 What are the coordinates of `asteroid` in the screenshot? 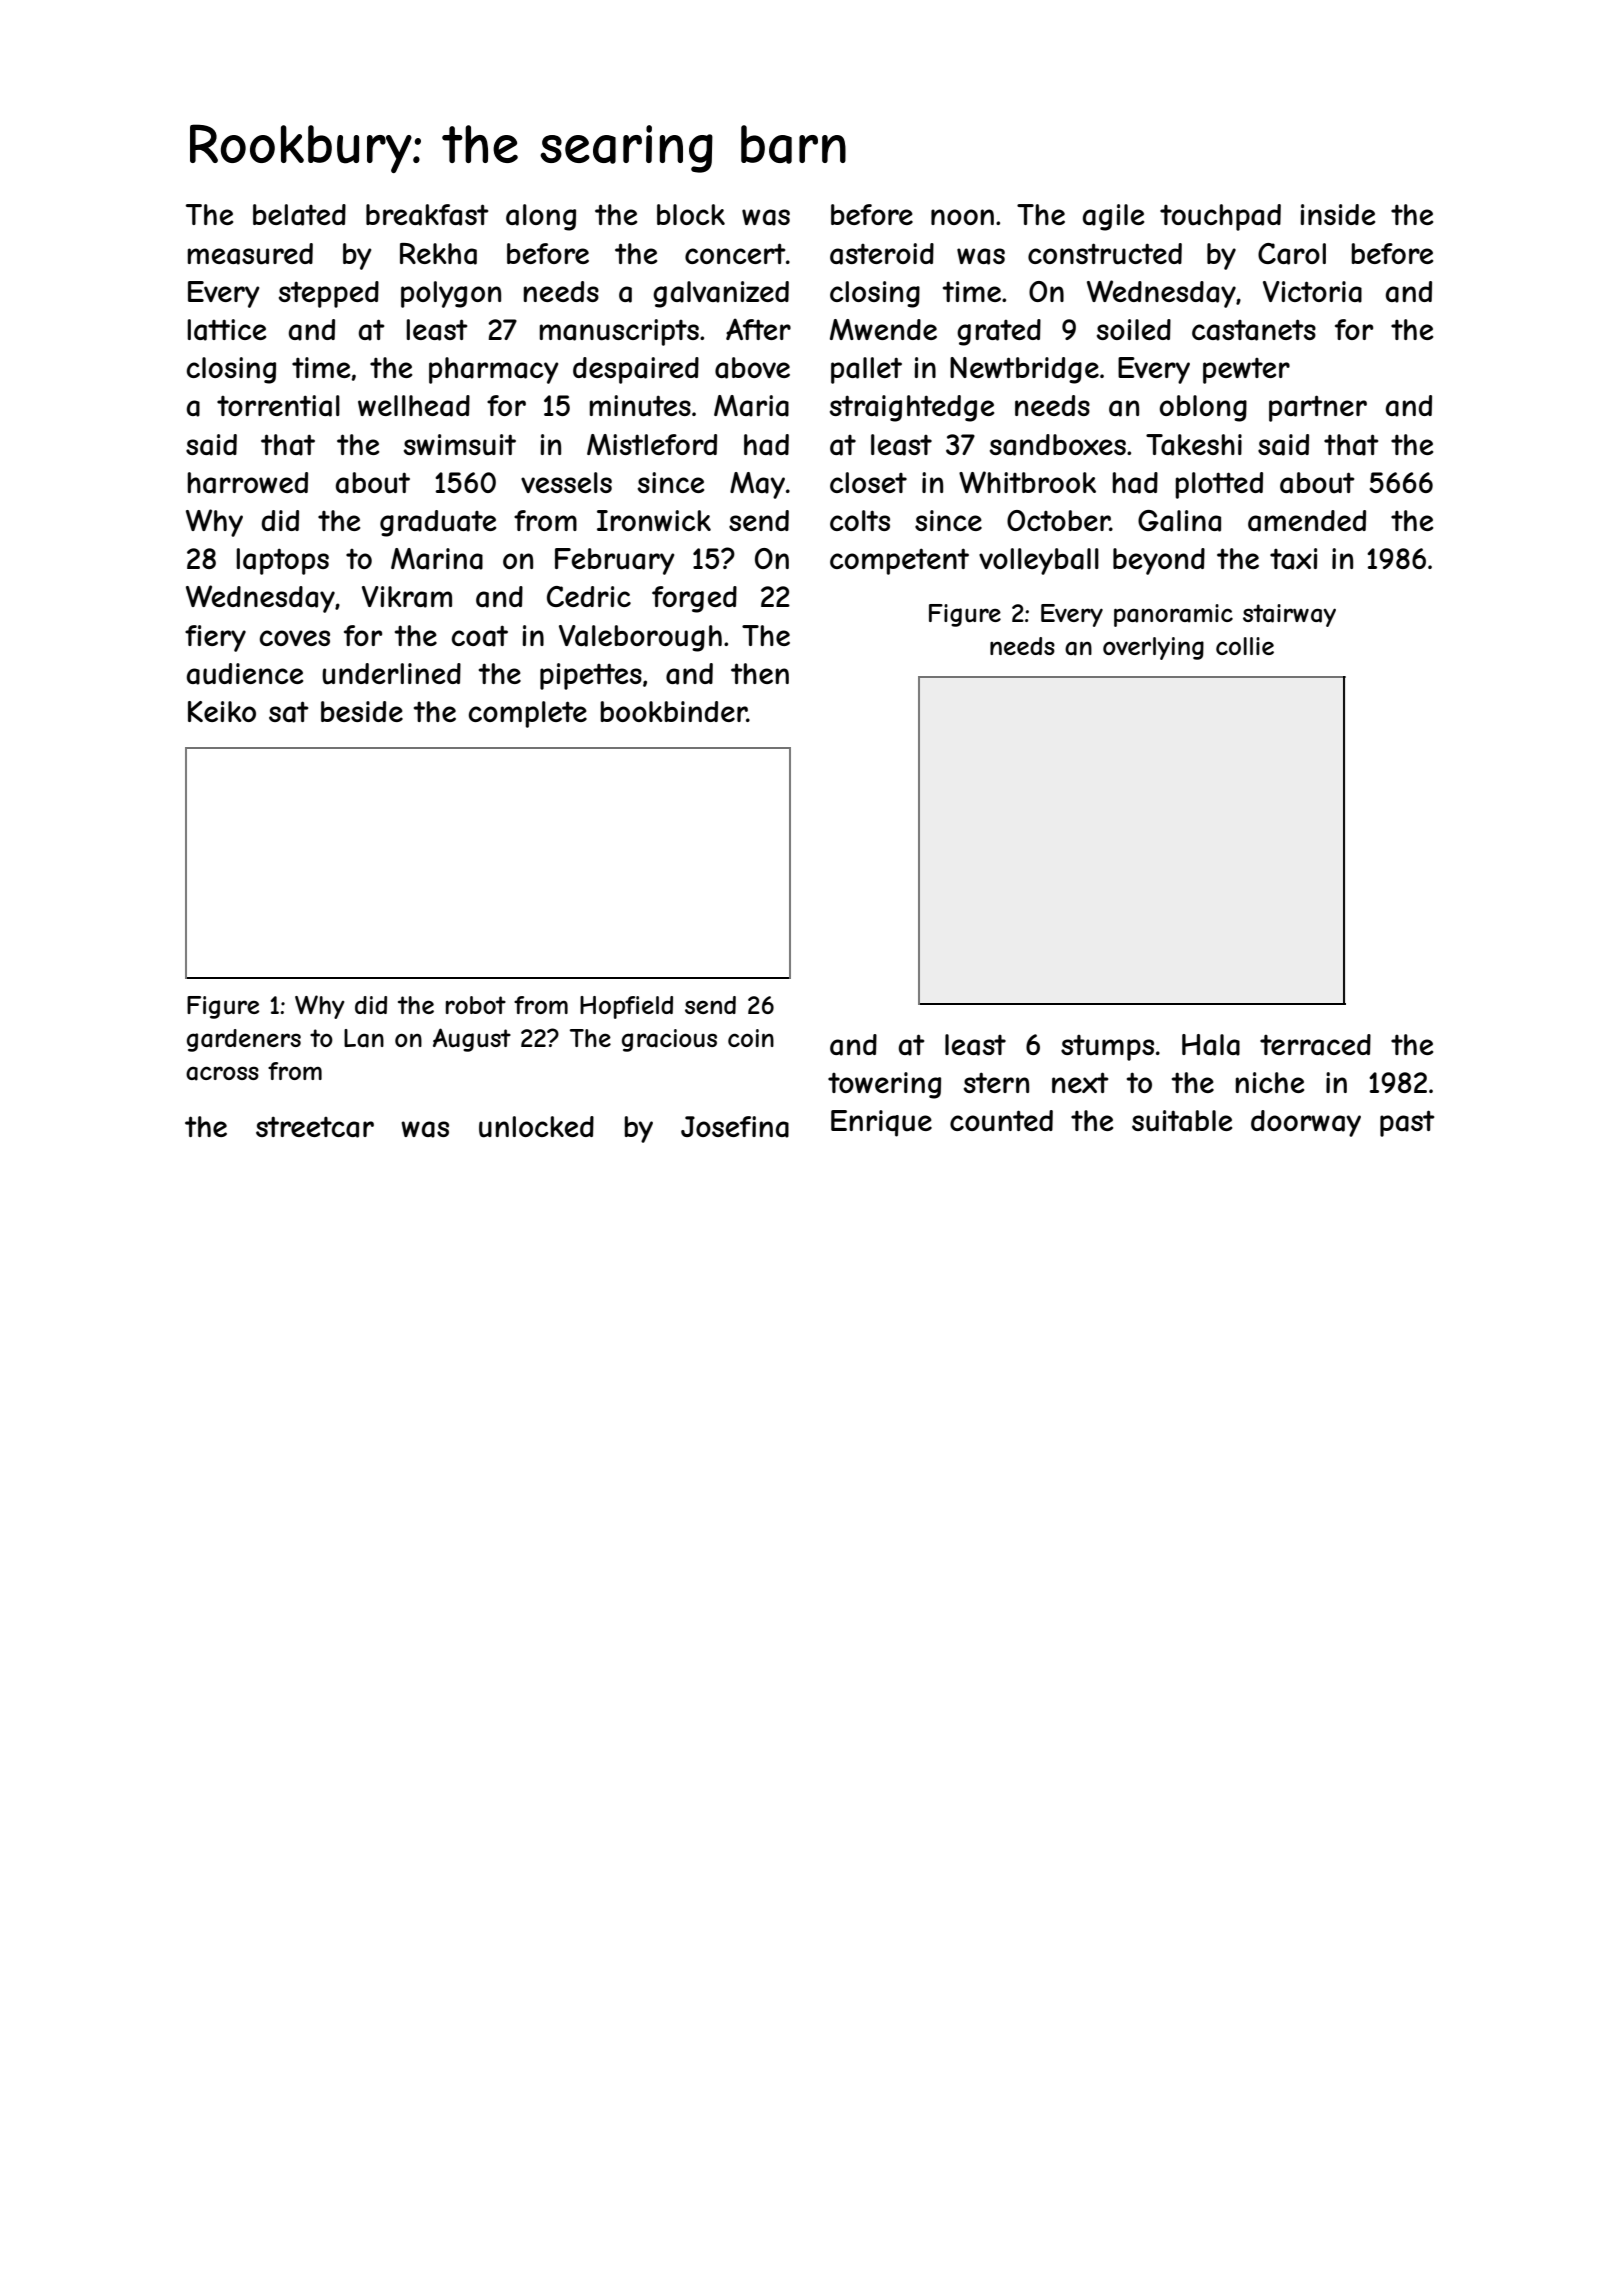 It's located at (882, 254).
